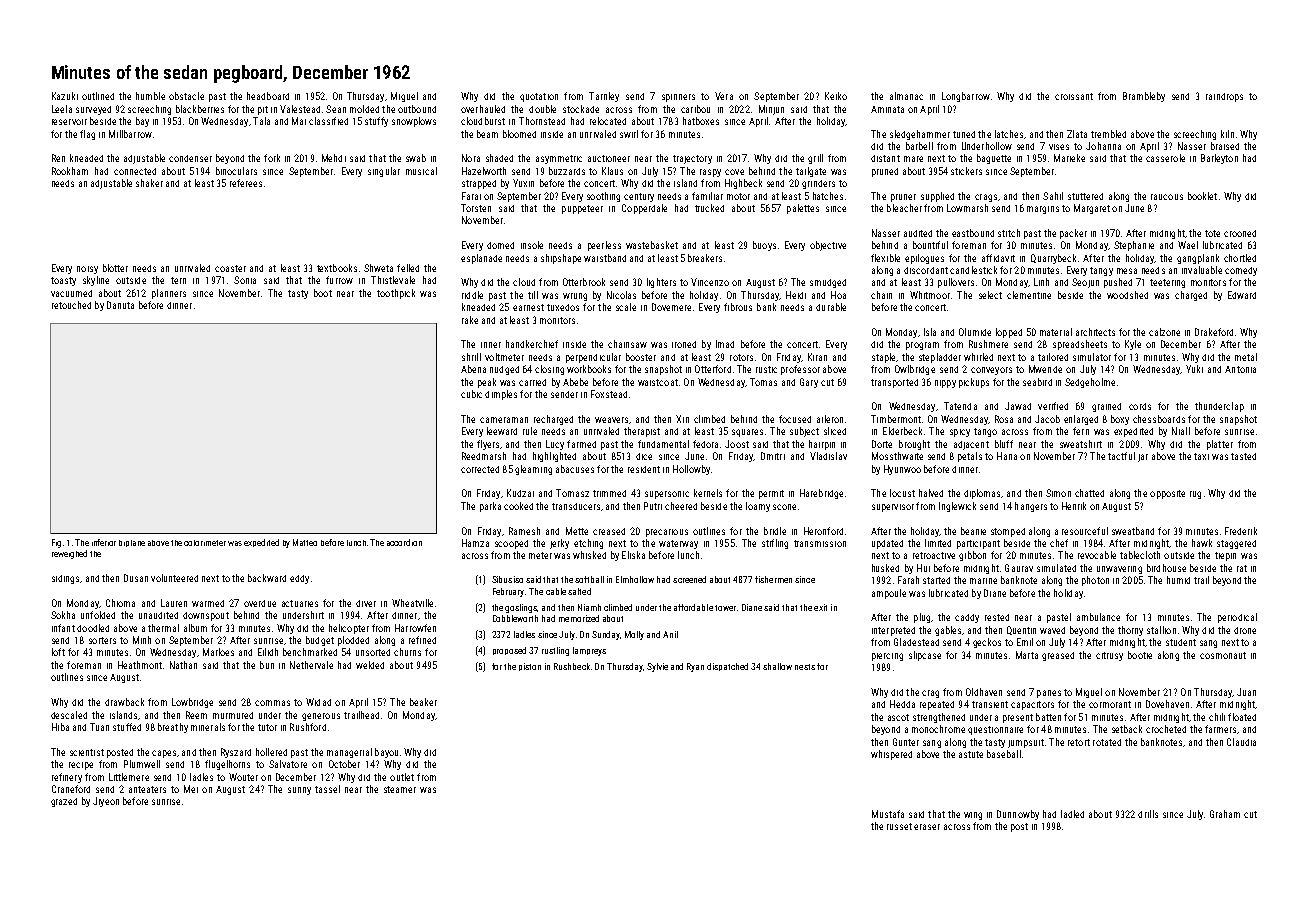 Image resolution: width=1308 pixels, height=924 pixels. Describe the element at coordinates (288, 764) in the image. I see `Salvatore` at that location.
